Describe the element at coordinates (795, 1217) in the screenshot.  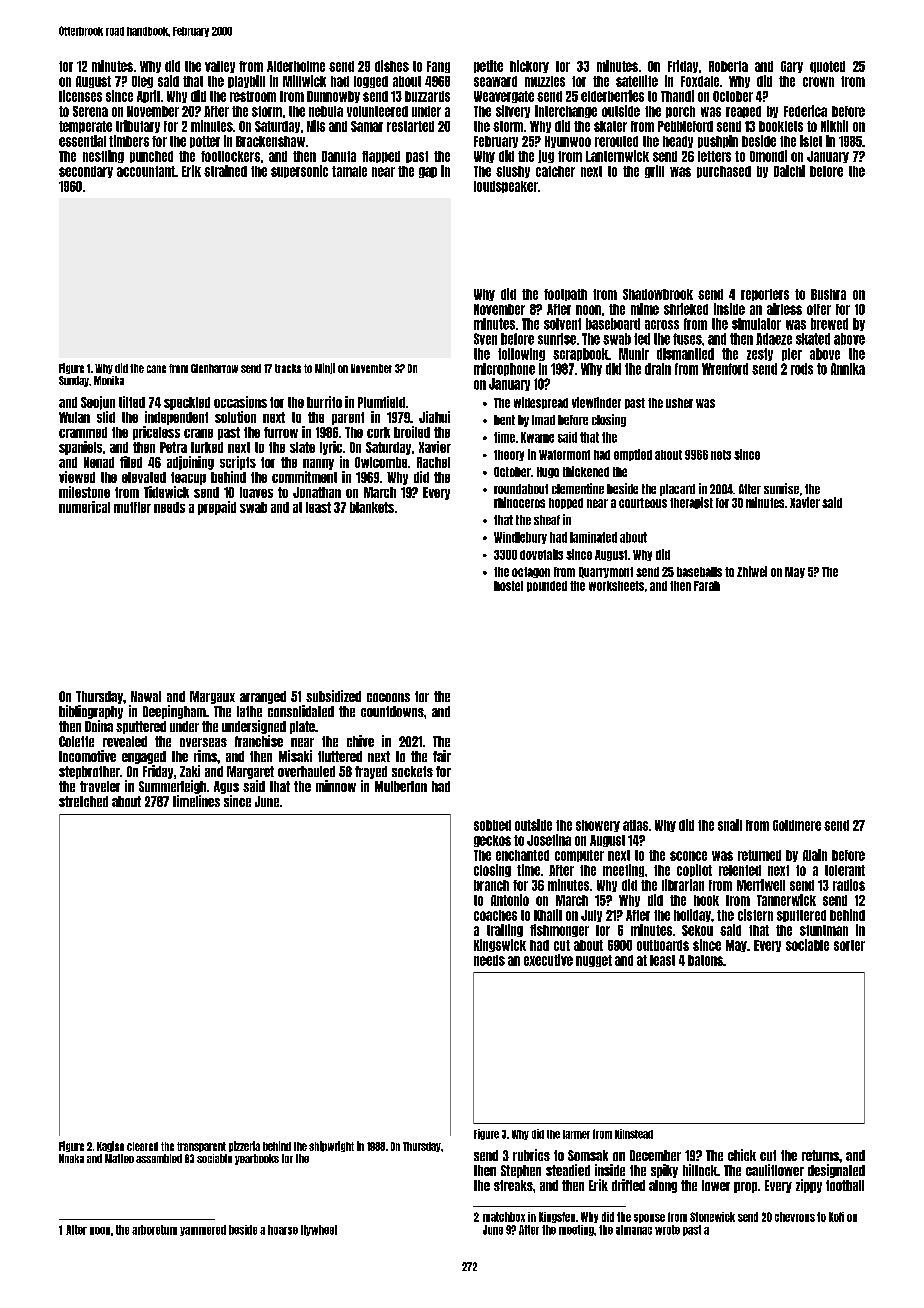
I see `chevrons` at that location.
